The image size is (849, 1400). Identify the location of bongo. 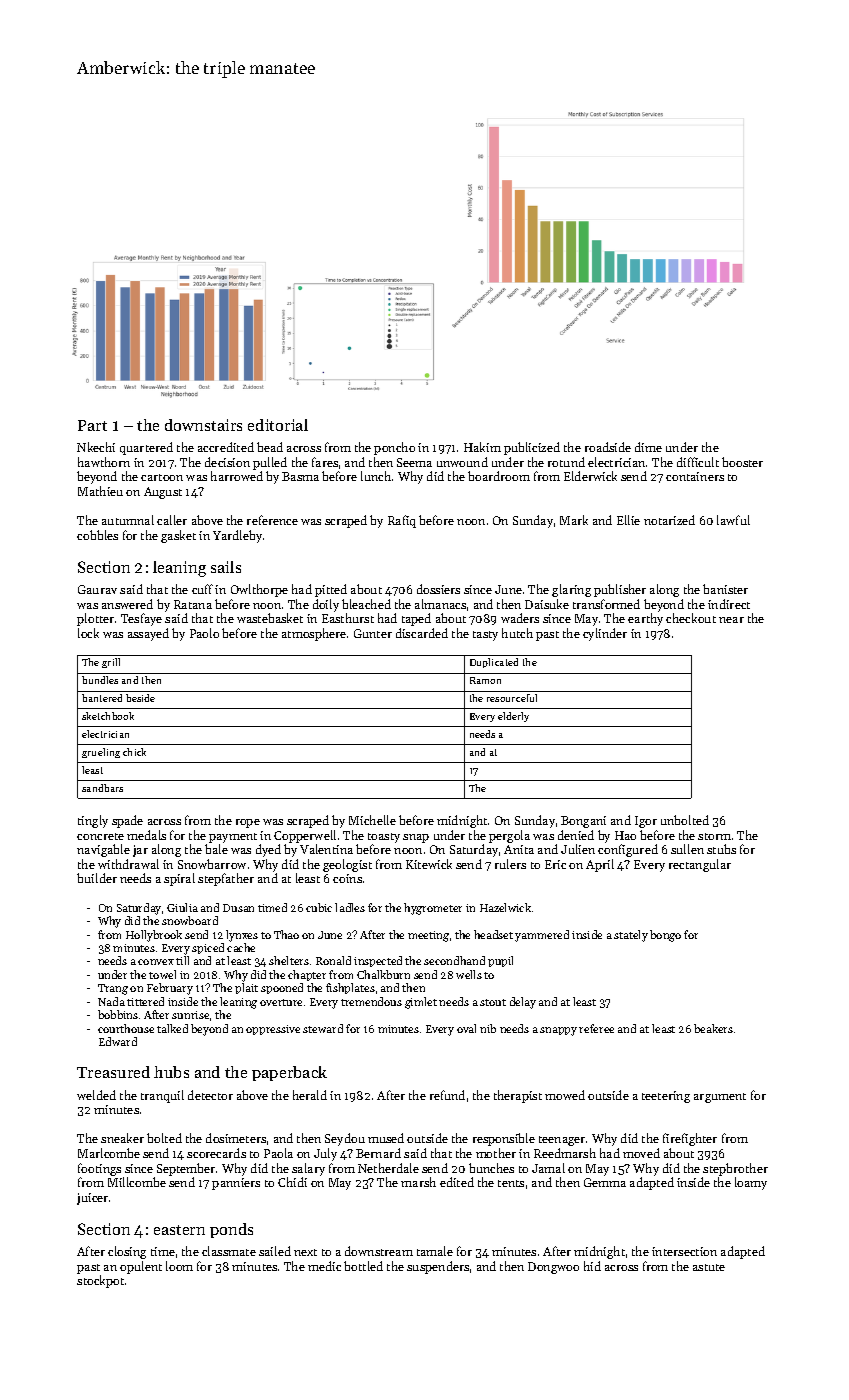
(665, 936).
